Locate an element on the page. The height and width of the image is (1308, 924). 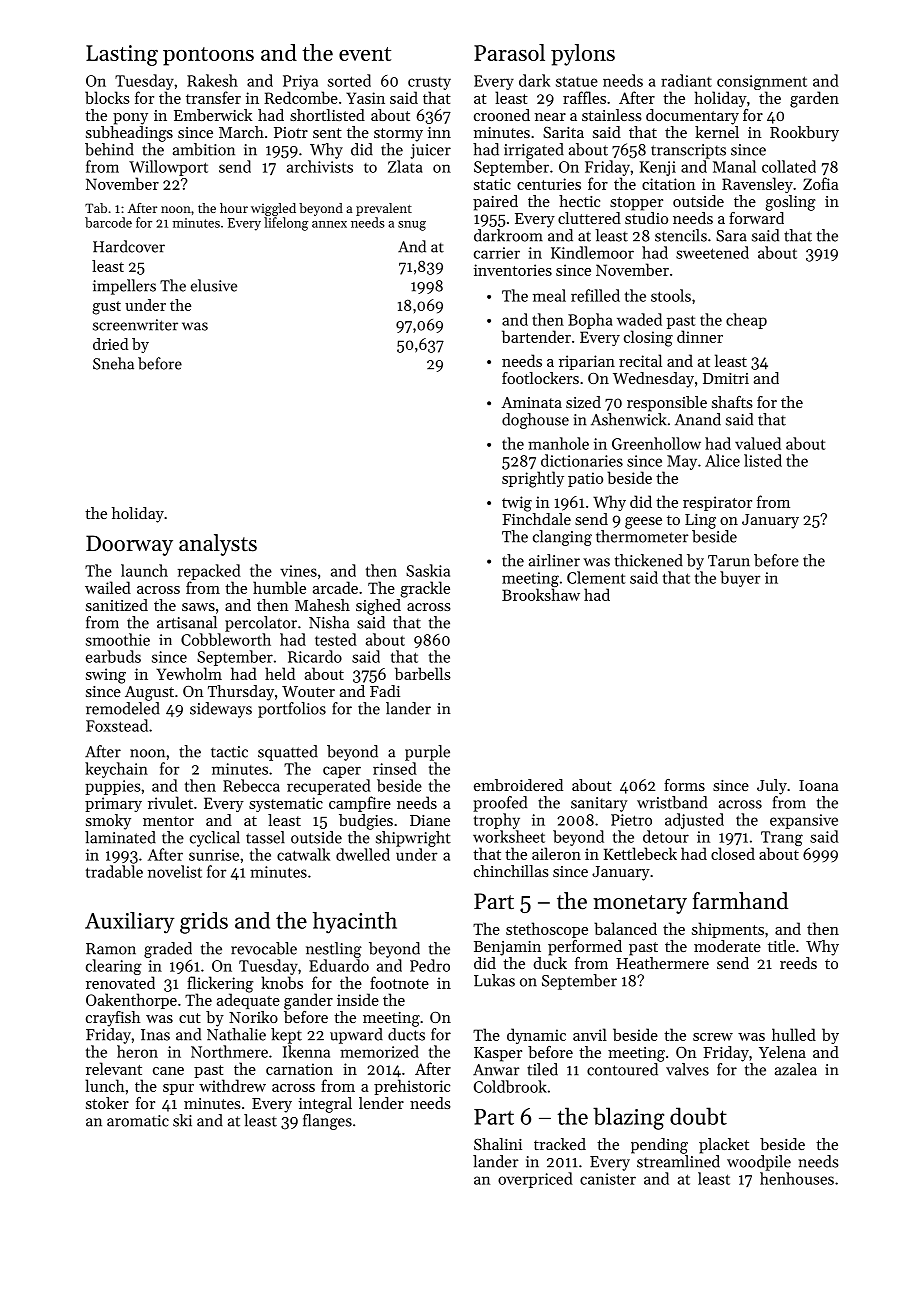
Sneha is located at coordinates (113, 363).
